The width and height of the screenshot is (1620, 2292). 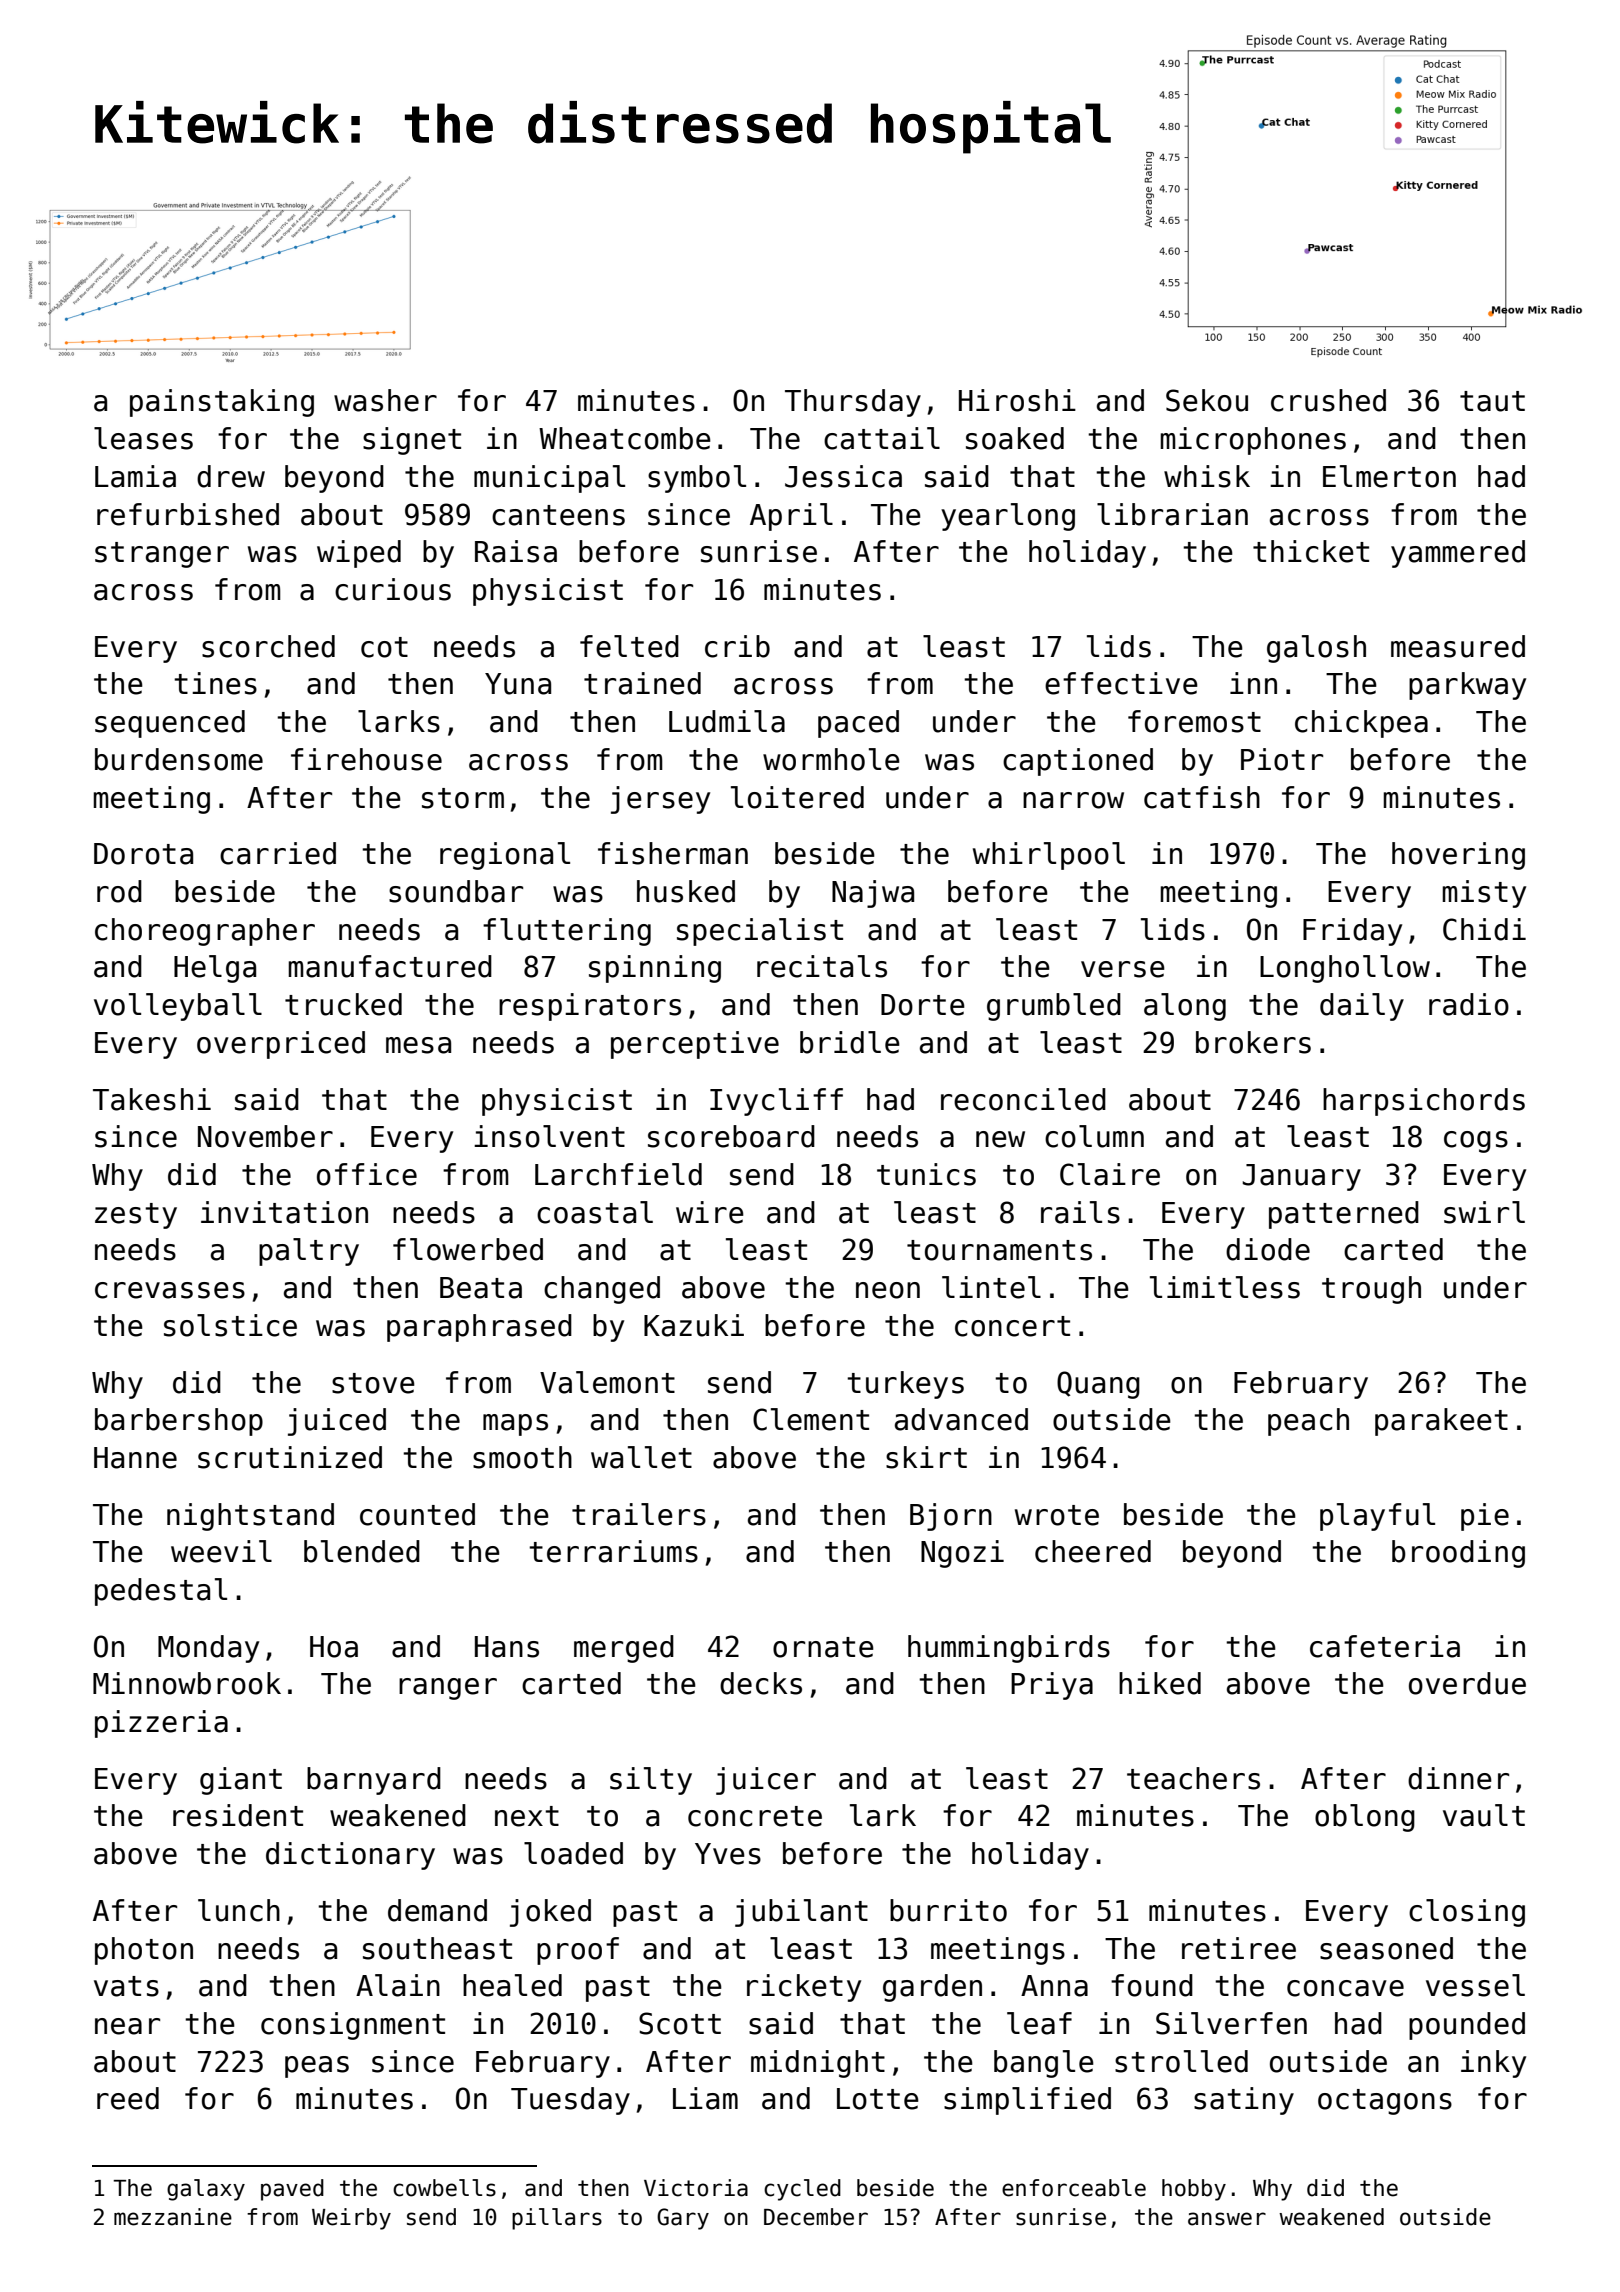 I want to click on taut, so click(x=1492, y=401).
